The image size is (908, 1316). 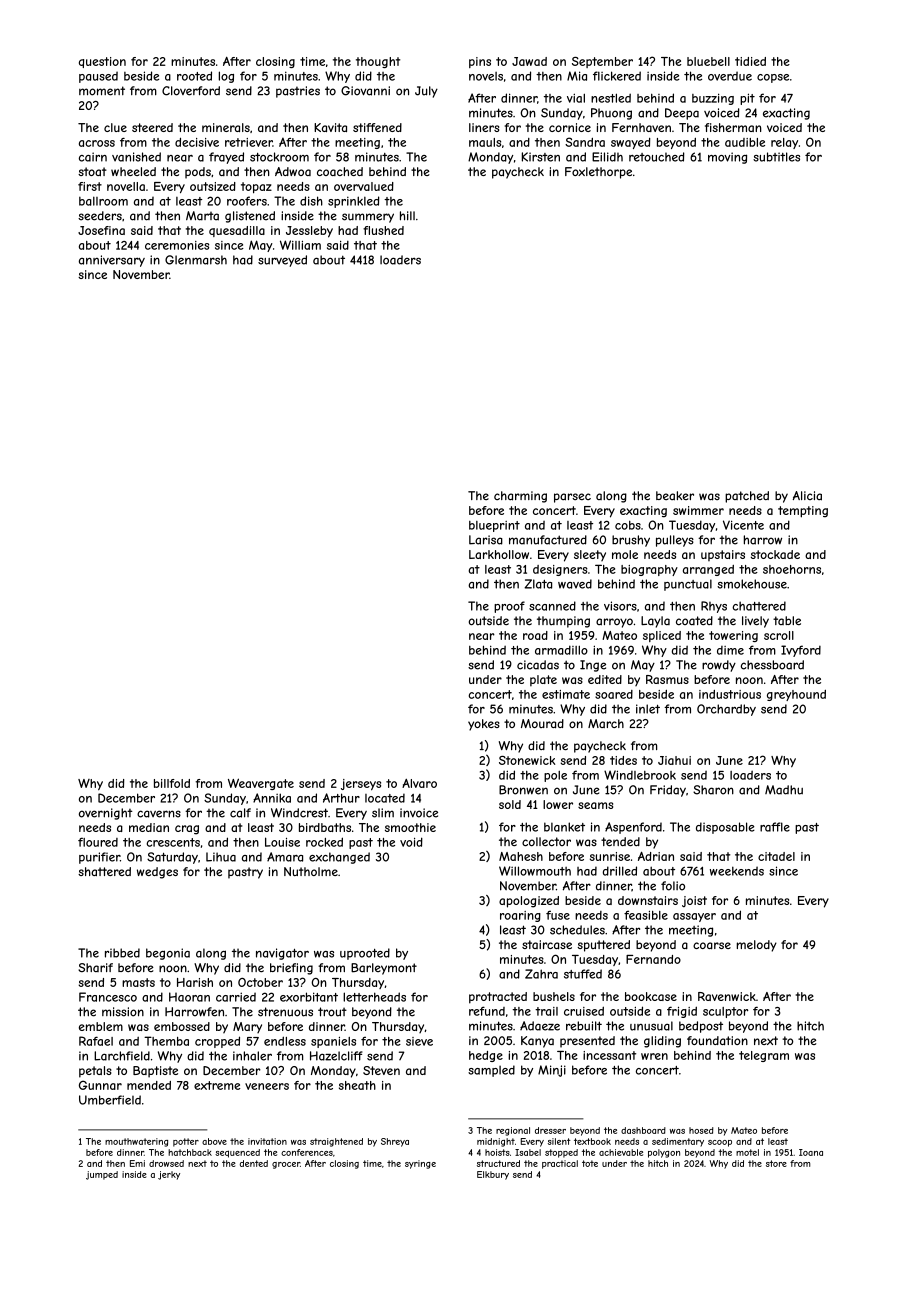 What do you see at coordinates (486, 540) in the screenshot?
I see `Larisa` at bounding box center [486, 540].
